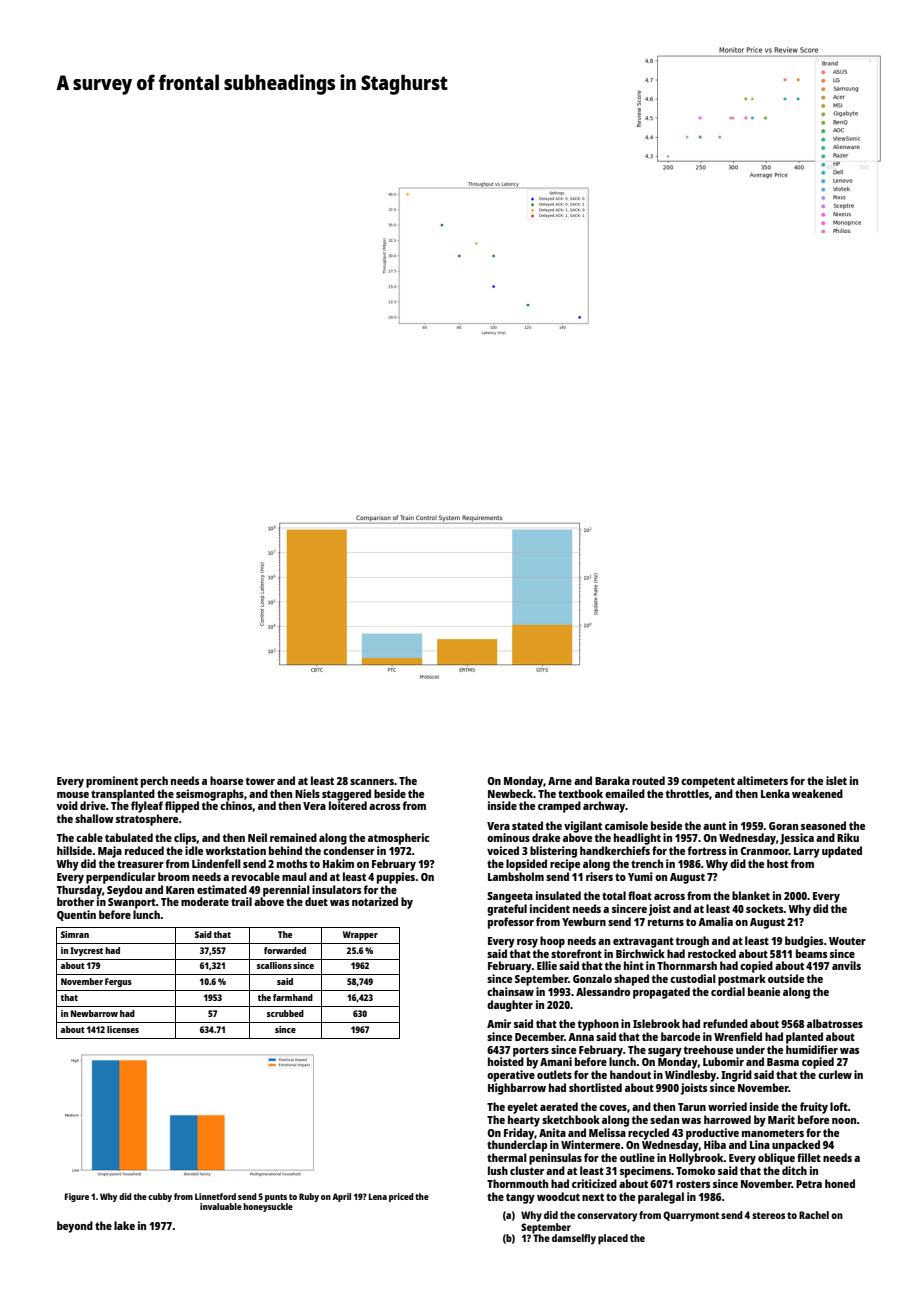 This screenshot has width=924, height=1314. I want to click on hoisted, so click(506, 1061).
